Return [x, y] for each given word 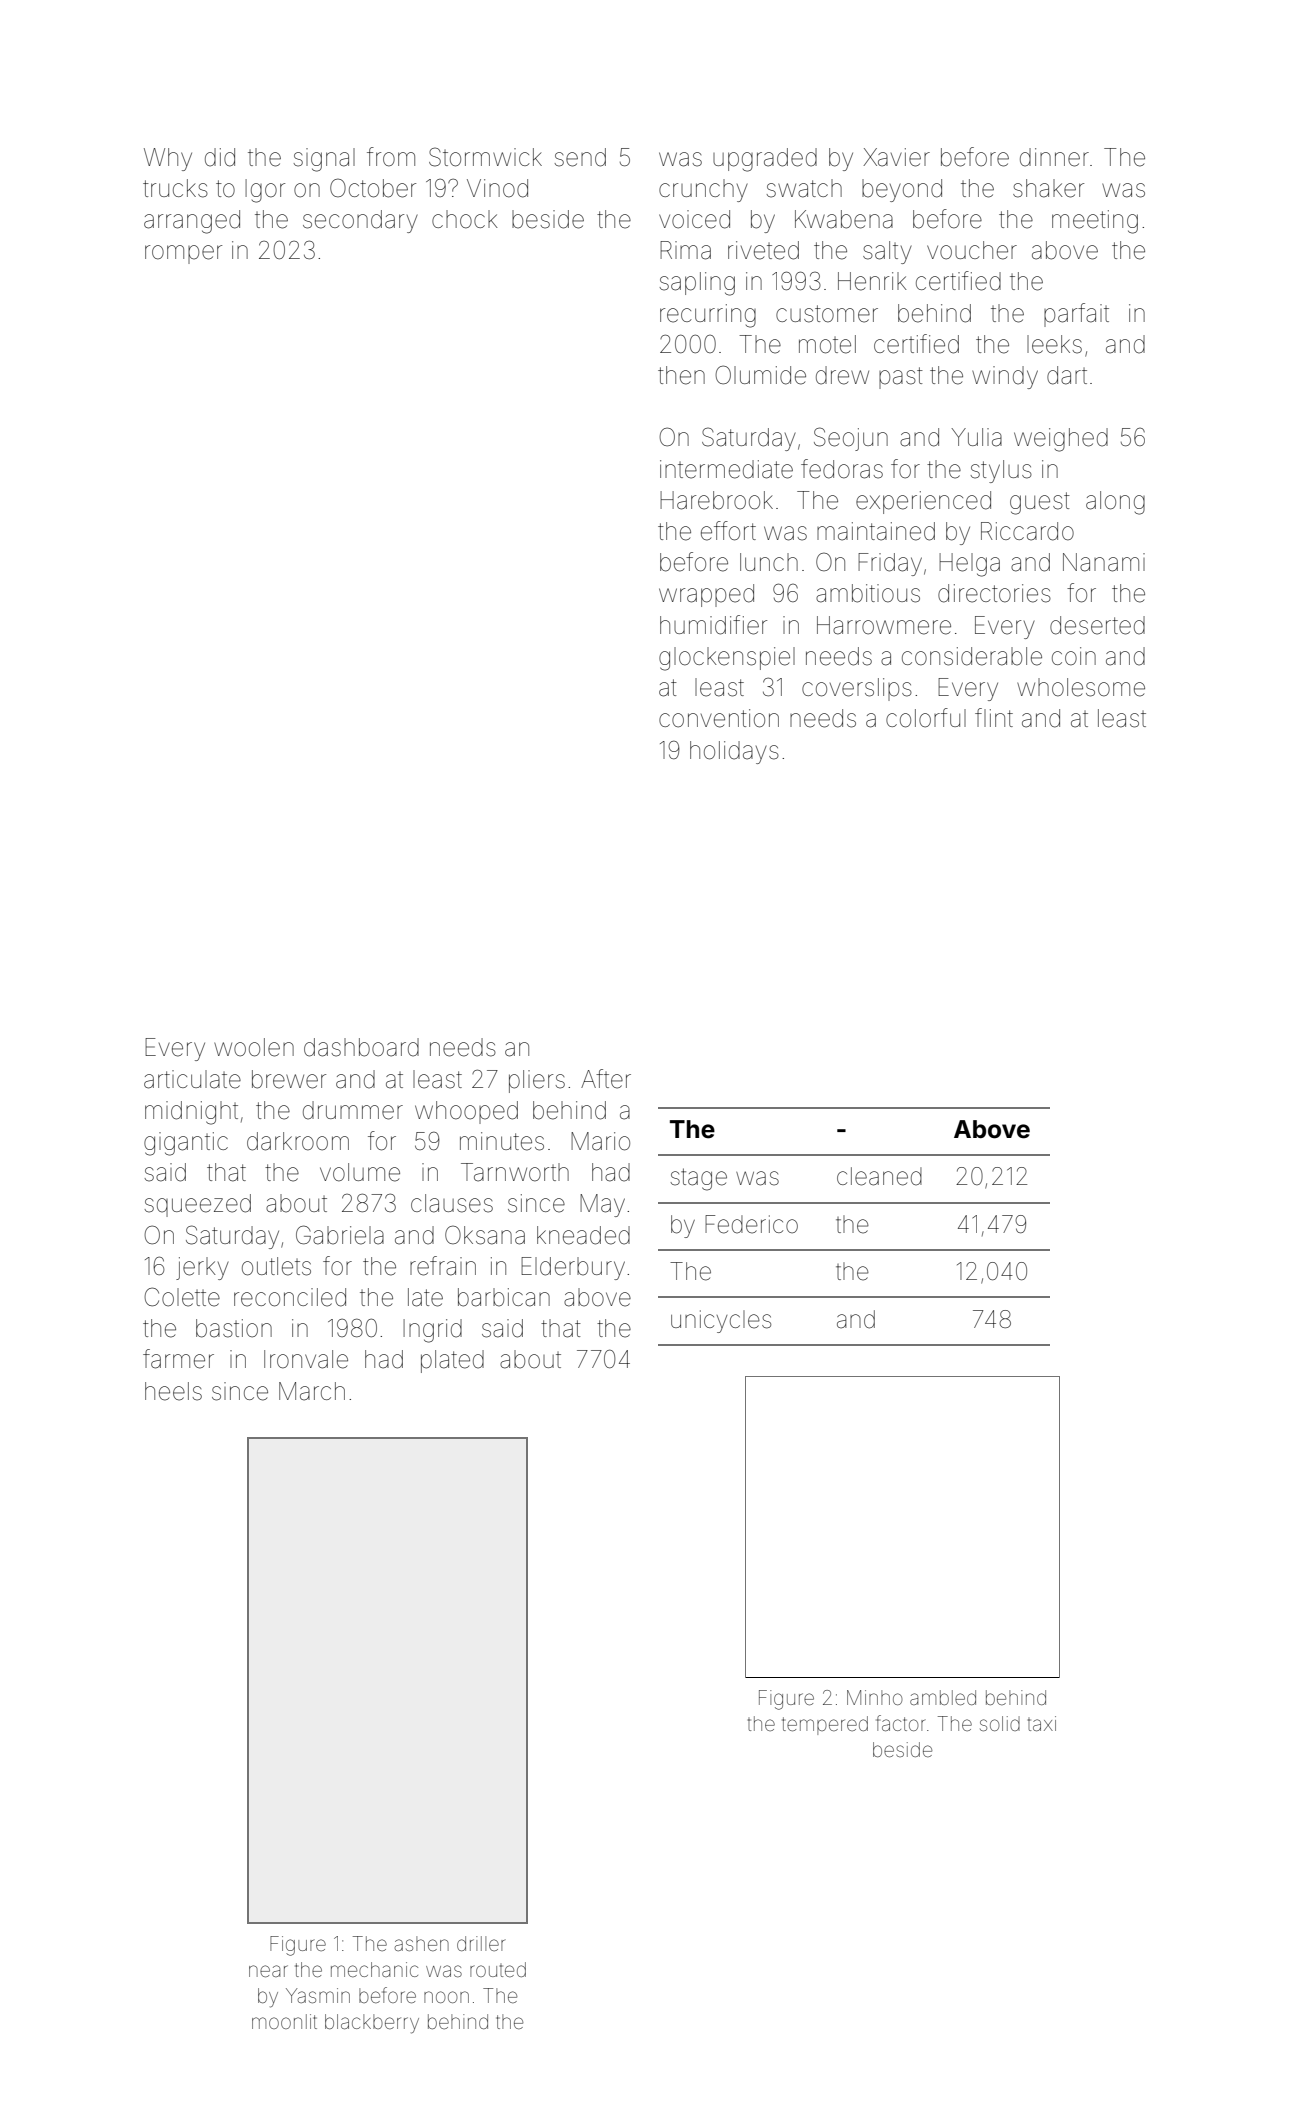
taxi [1042, 1723]
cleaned [879, 1176]
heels [173, 1391]
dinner [1054, 157]
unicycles [721, 1321]
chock [465, 219]
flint [994, 717]
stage [698, 1179]
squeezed [198, 1205]
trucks [175, 188]
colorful [926, 718]
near [268, 1971]
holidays [734, 752]
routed [498, 1969]
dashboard [361, 1047]
